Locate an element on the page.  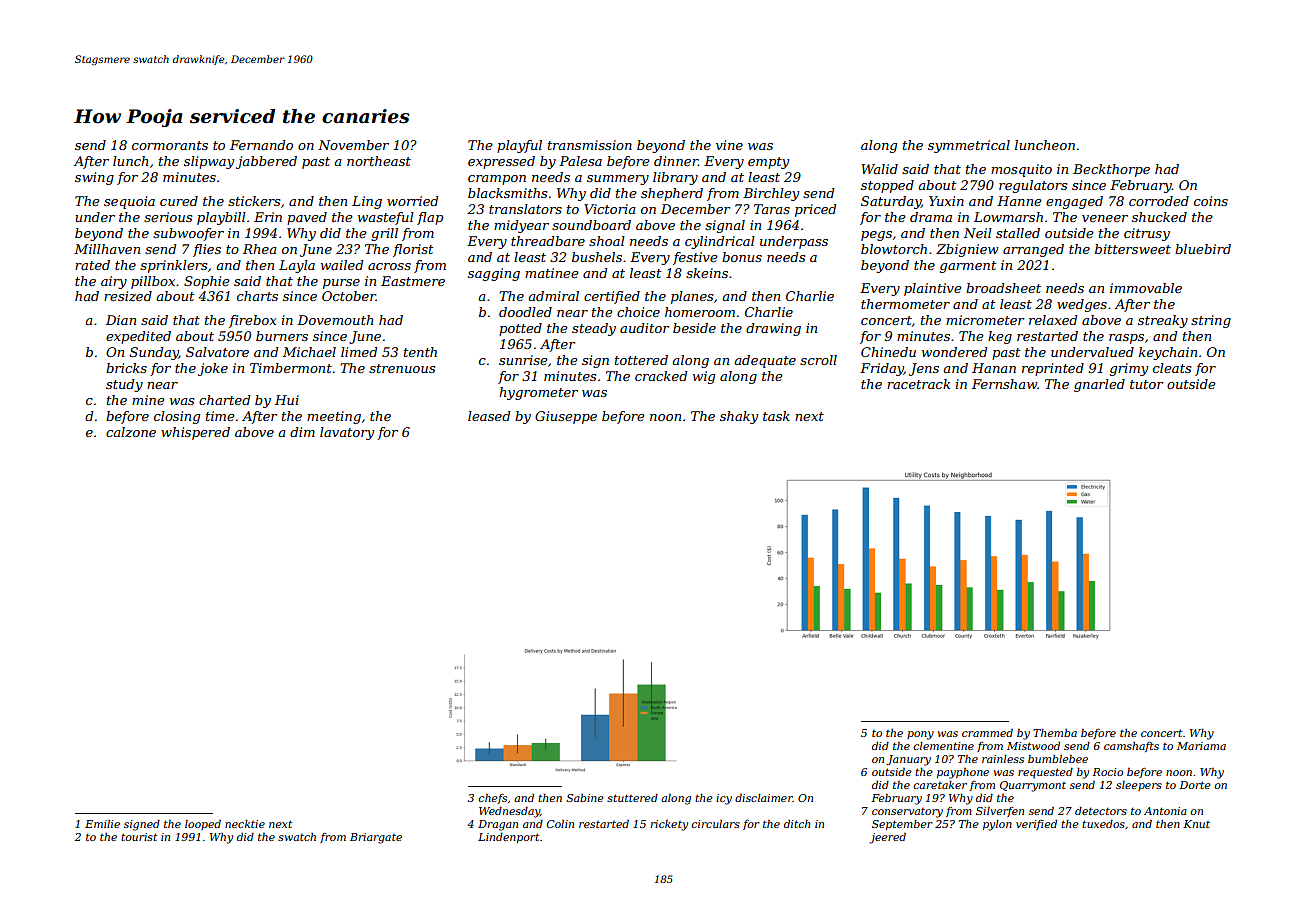
lavatory is located at coordinates (347, 433).
